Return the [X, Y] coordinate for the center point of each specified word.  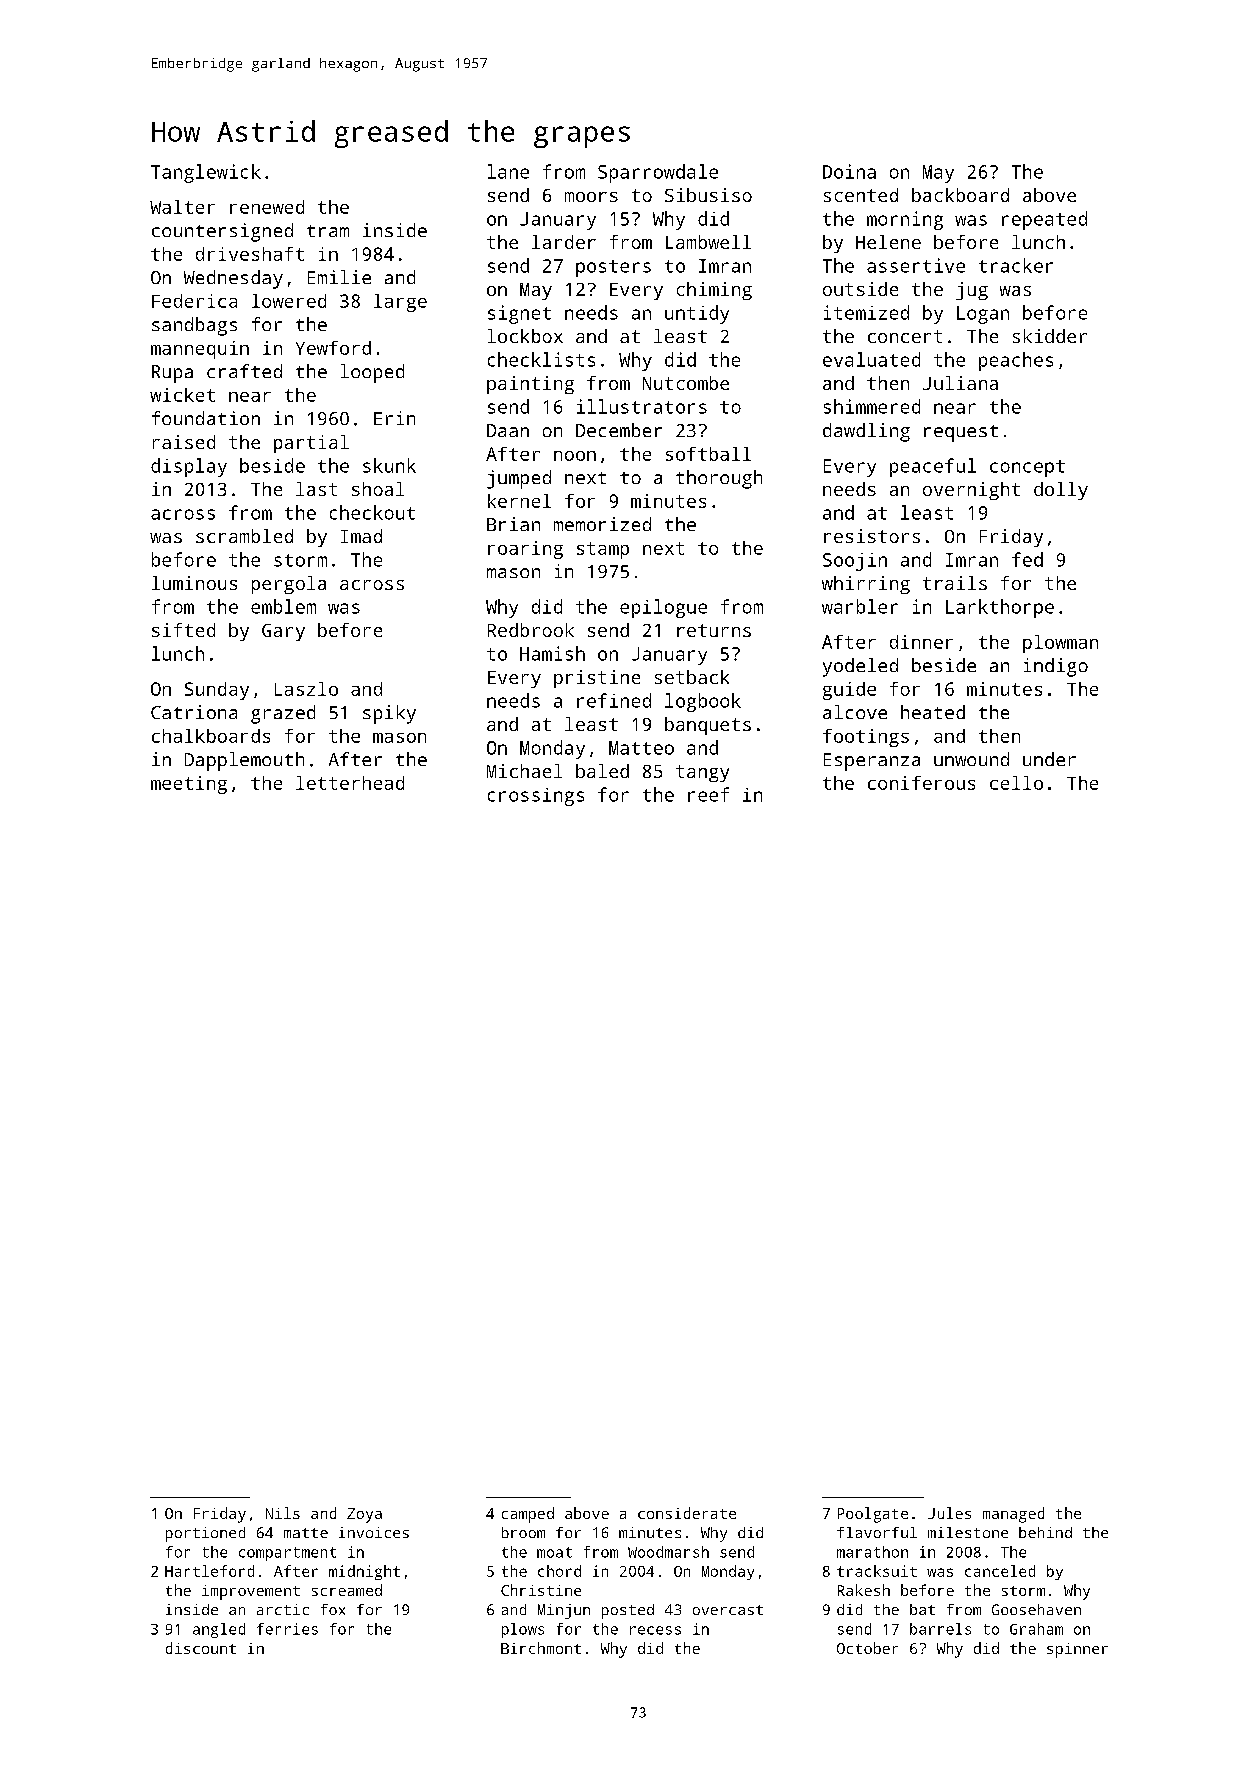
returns [714, 630]
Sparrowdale [658, 173]
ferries [287, 1629]
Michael [524, 771]
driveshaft [250, 254]
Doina [849, 171]
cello [1016, 783]
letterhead [350, 783]
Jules [949, 1513]
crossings [536, 797]
